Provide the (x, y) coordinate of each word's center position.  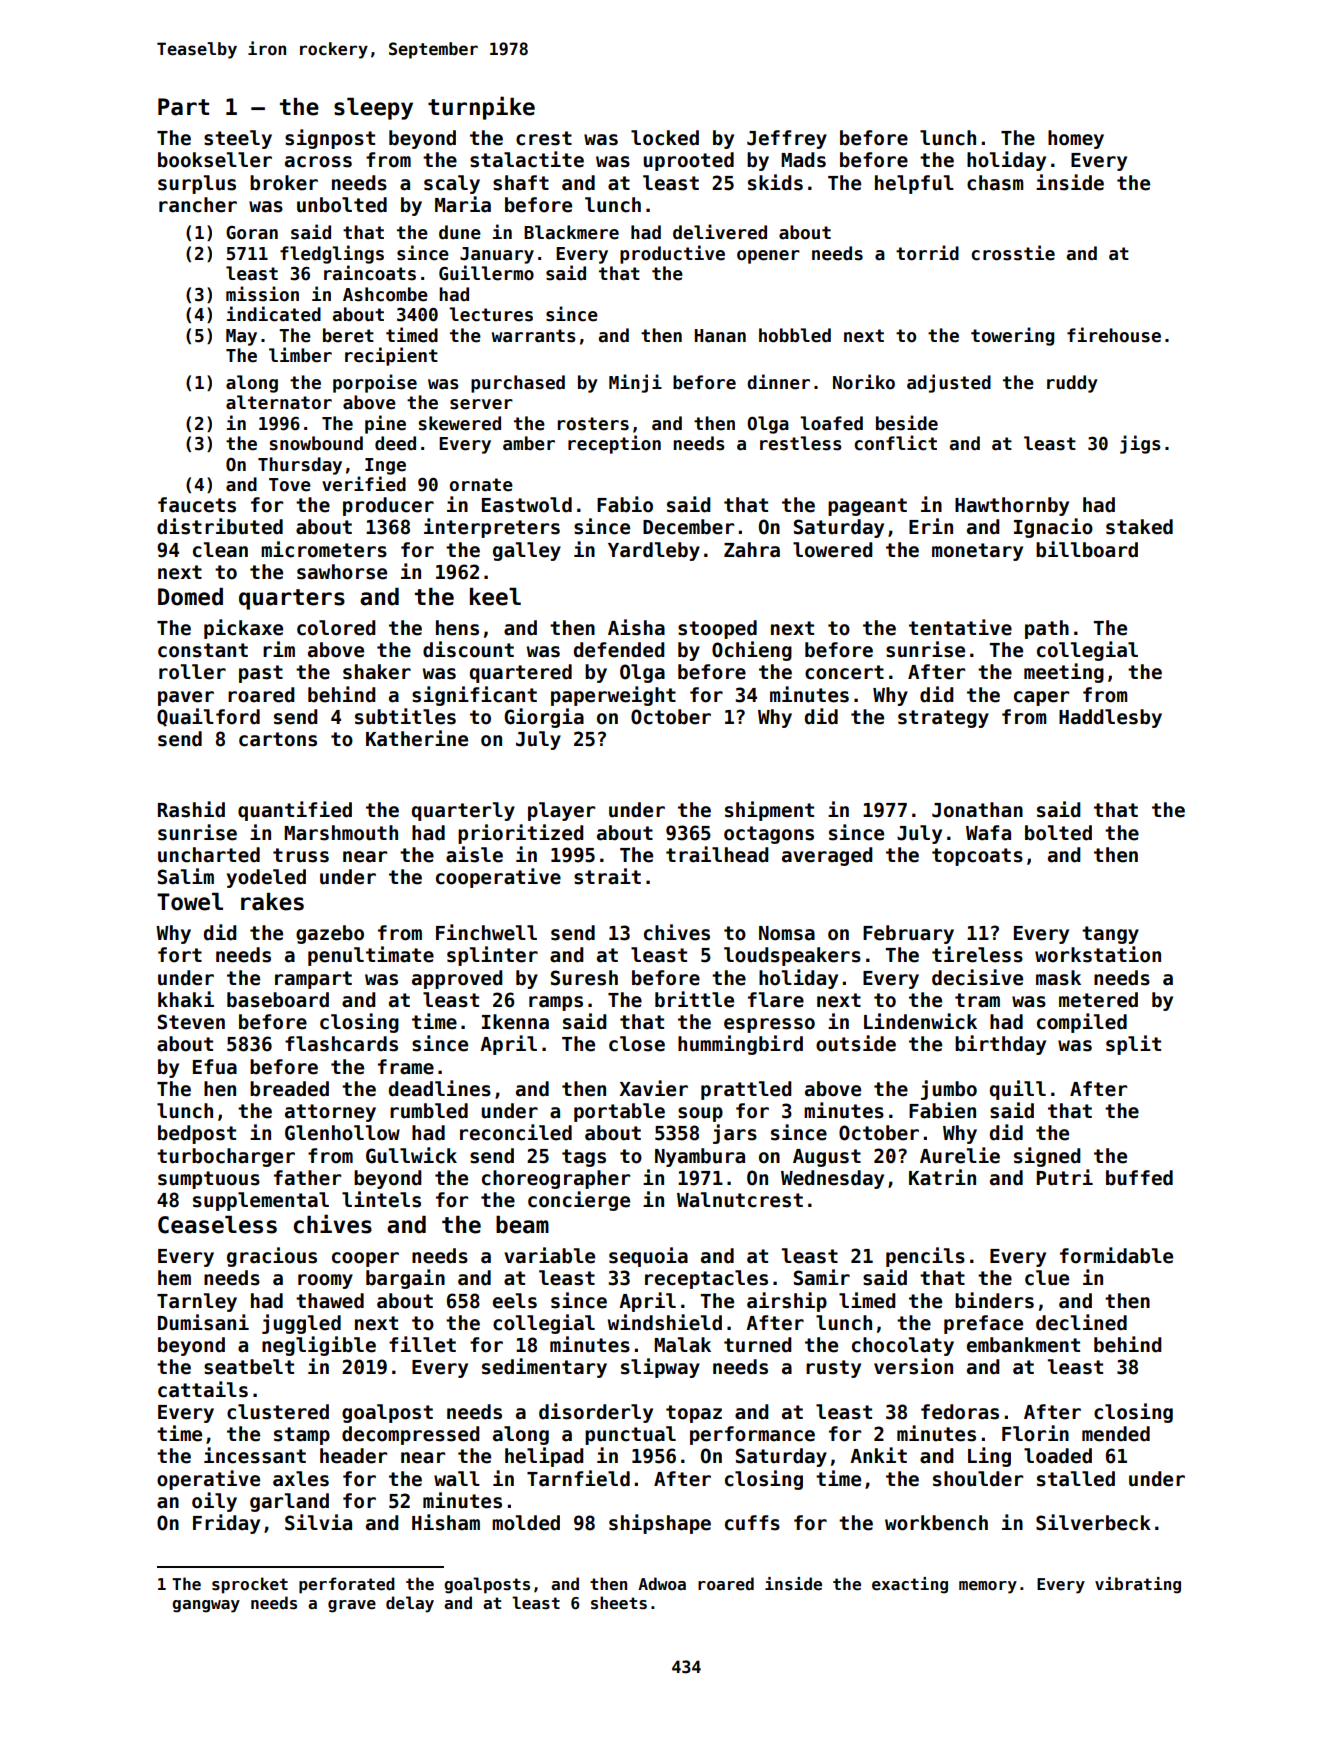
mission (262, 294)
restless (801, 443)
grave (352, 1606)
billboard (1087, 549)
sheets (619, 1603)
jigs (1140, 444)
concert (844, 672)
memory (988, 1587)
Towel (190, 902)
